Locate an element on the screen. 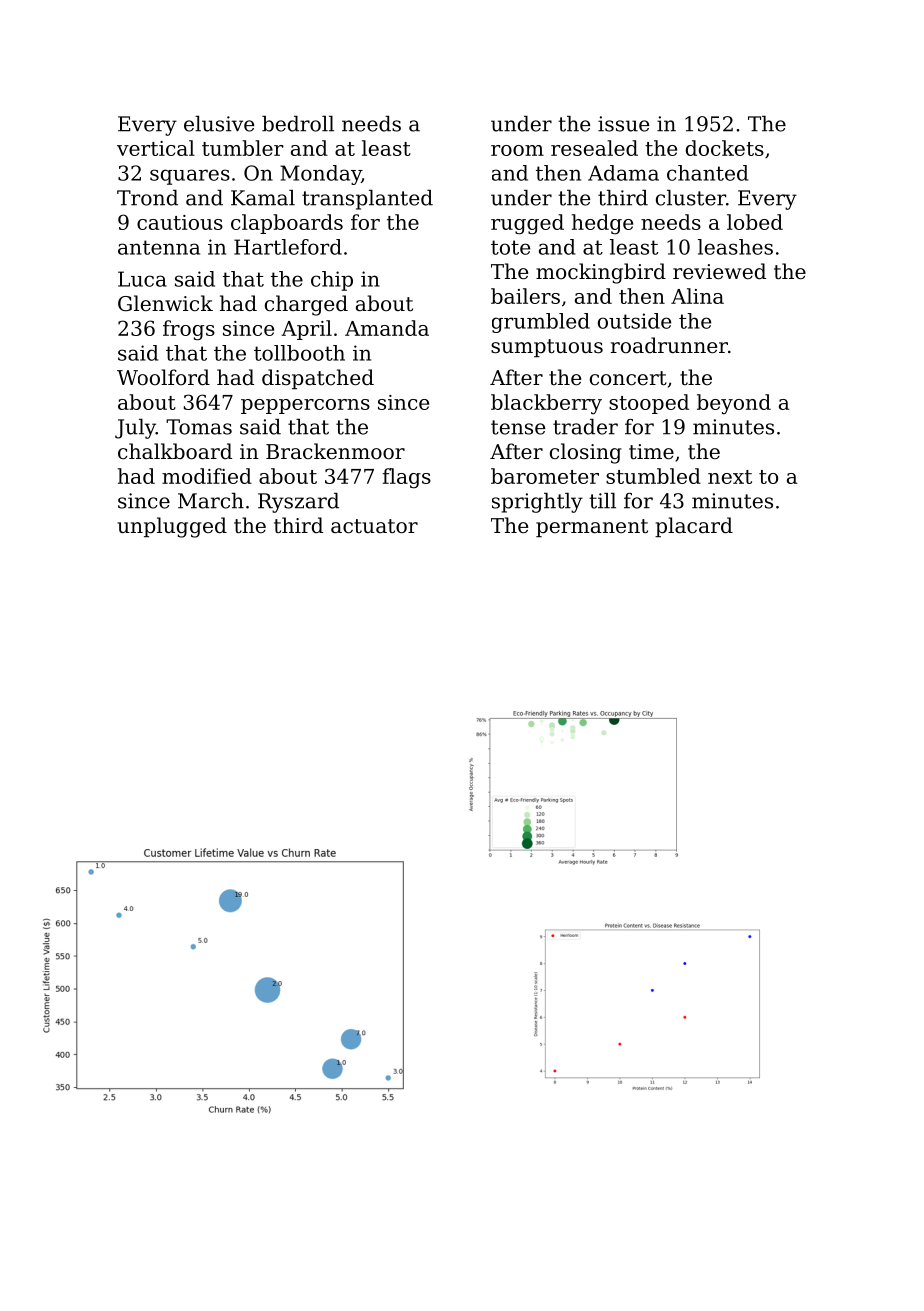 Image resolution: width=924 pixels, height=1311 pixels. dockets is located at coordinates (725, 148).
